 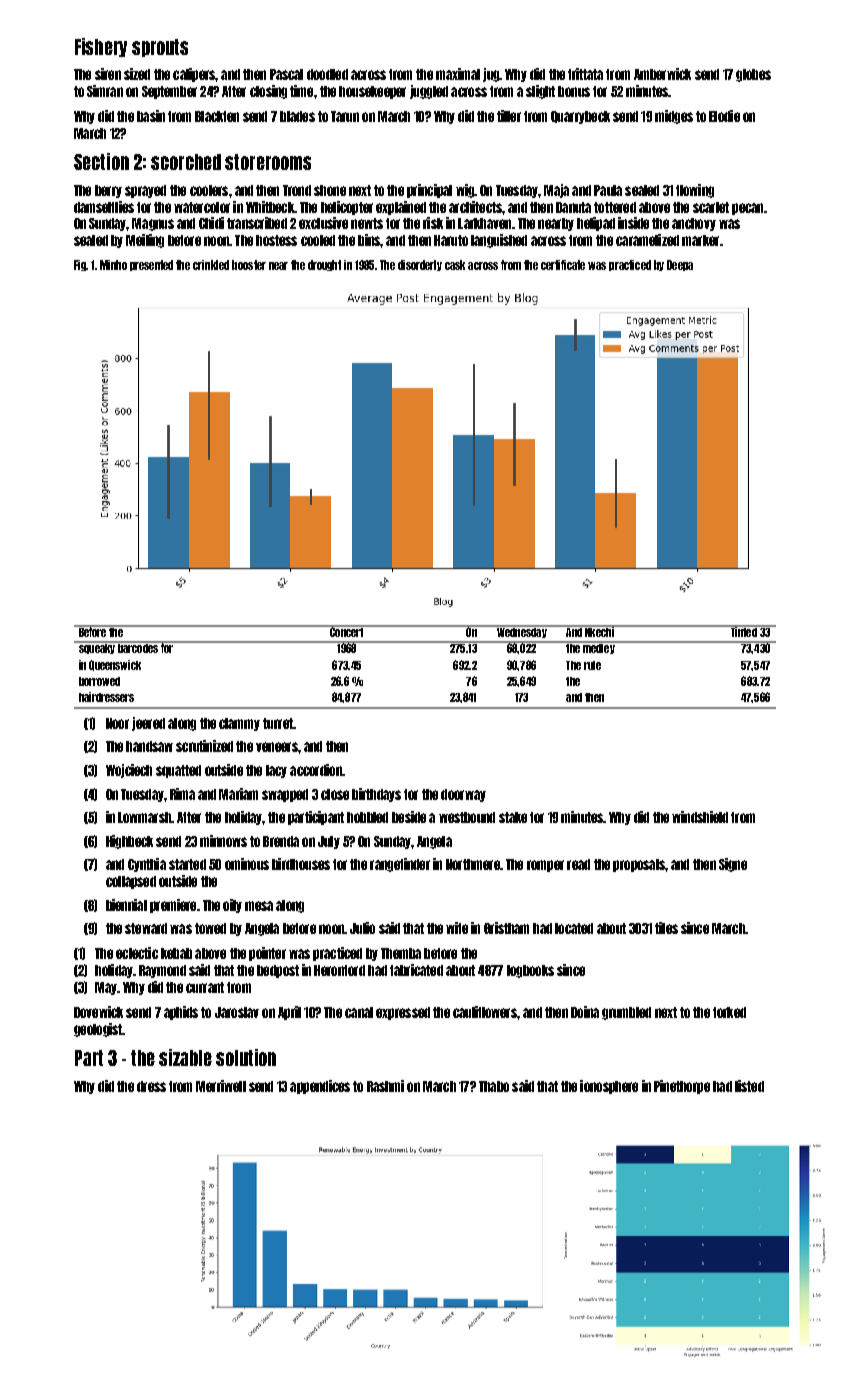 What do you see at coordinates (574, 928) in the screenshot?
I see `located` at bounding box center [574, 928].
